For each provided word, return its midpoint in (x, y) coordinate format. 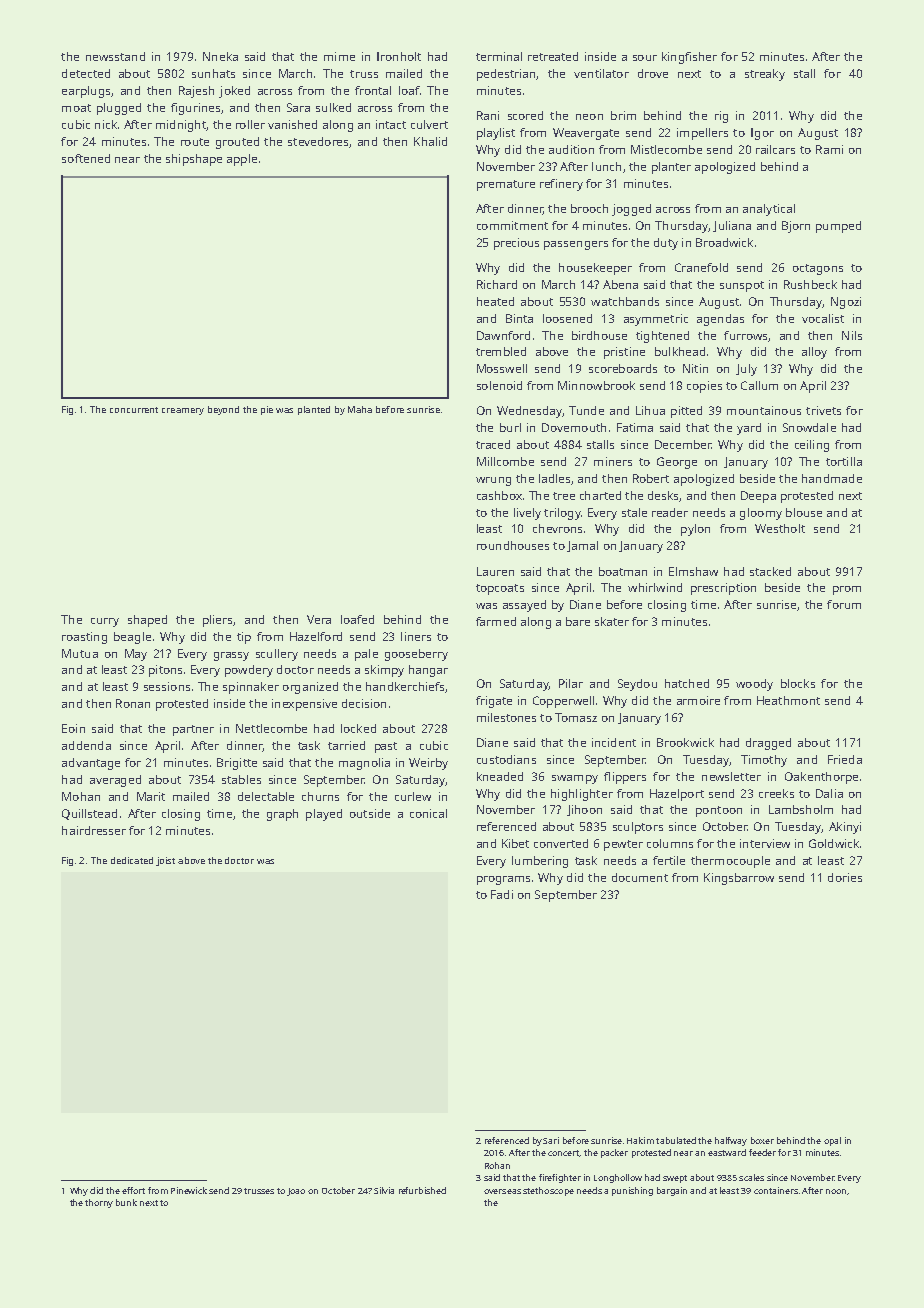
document (640, 877)
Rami (829, 149)
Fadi (502, 894)
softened (86, 158)
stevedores (318, 141)
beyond (223, 410)
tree (564, 496)
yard (749, 429)
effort (133, 1190)
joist (165, 861)
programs (503, 880)
